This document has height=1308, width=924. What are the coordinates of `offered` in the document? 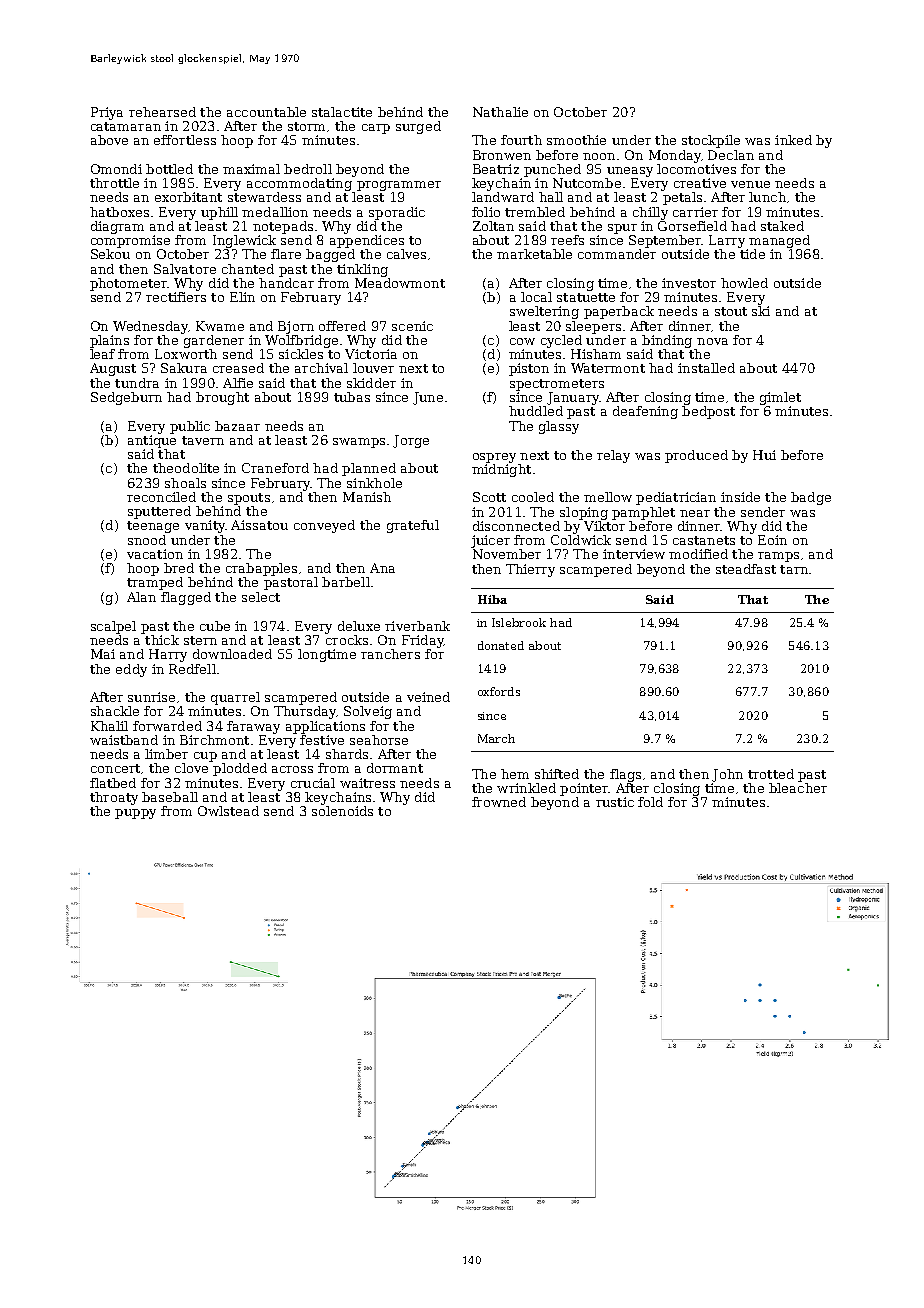 It's located at (342, 326).
